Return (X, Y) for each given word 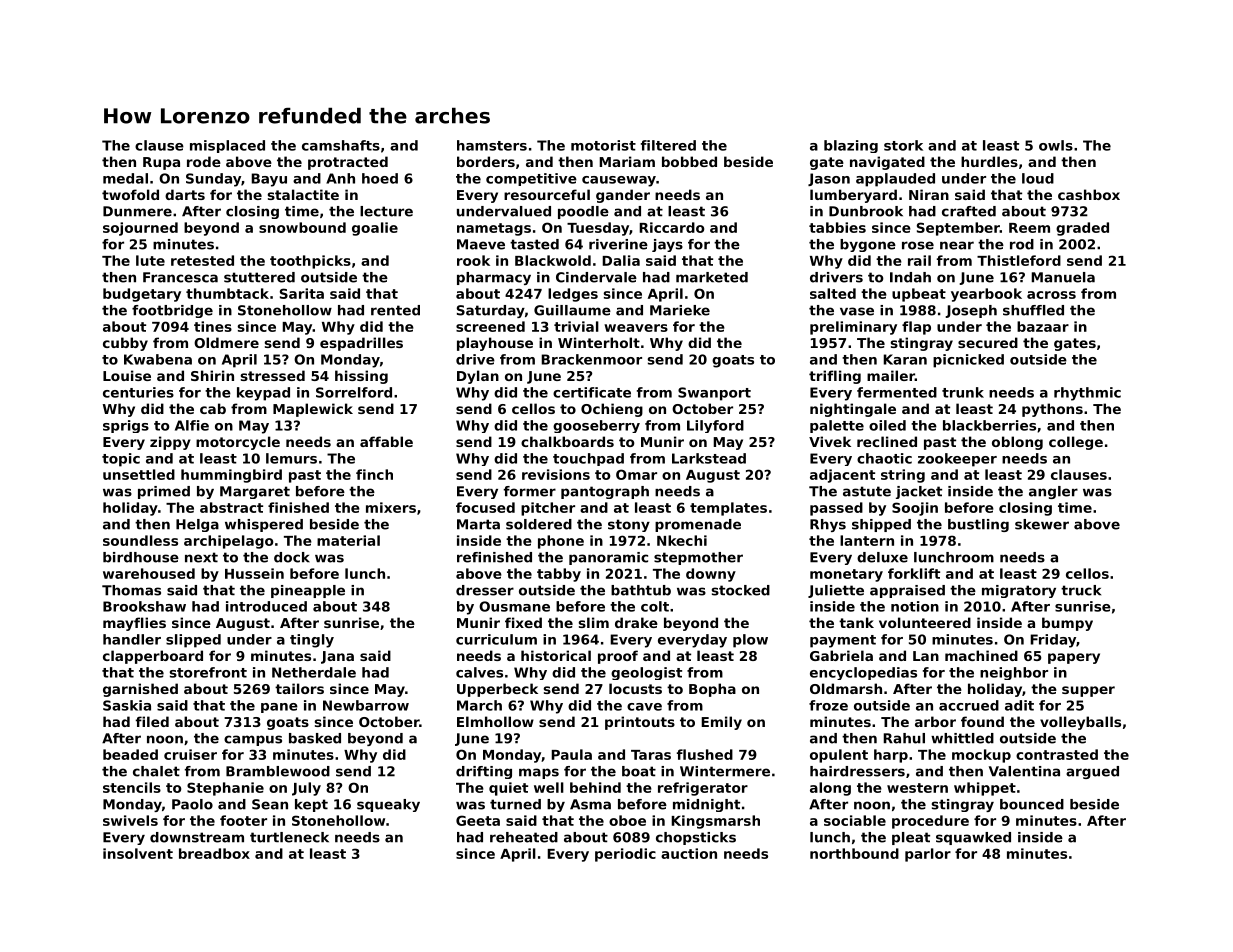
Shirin (212, 375)
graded (1082, 229)
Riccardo (671, 227)
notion (915, 606)
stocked (741, 590)
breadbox (214, 853)
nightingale (853, 410)
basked (315, 738)
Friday (1053, 641)
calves (479, 672)
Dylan (478, 377)
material (348, 540)
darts (185, 194)
